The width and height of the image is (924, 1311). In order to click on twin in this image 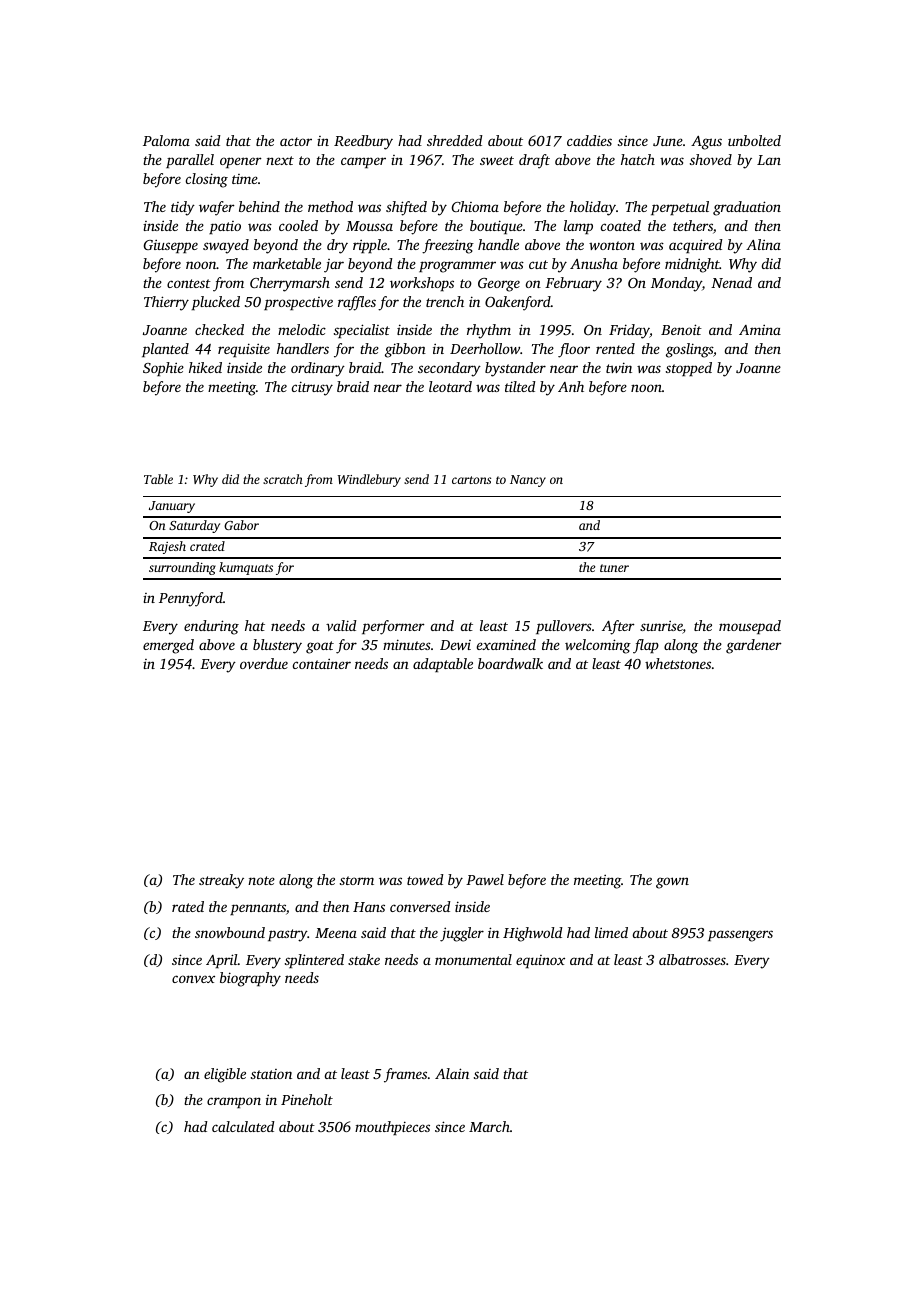, I will do `click(619, 367)`.
